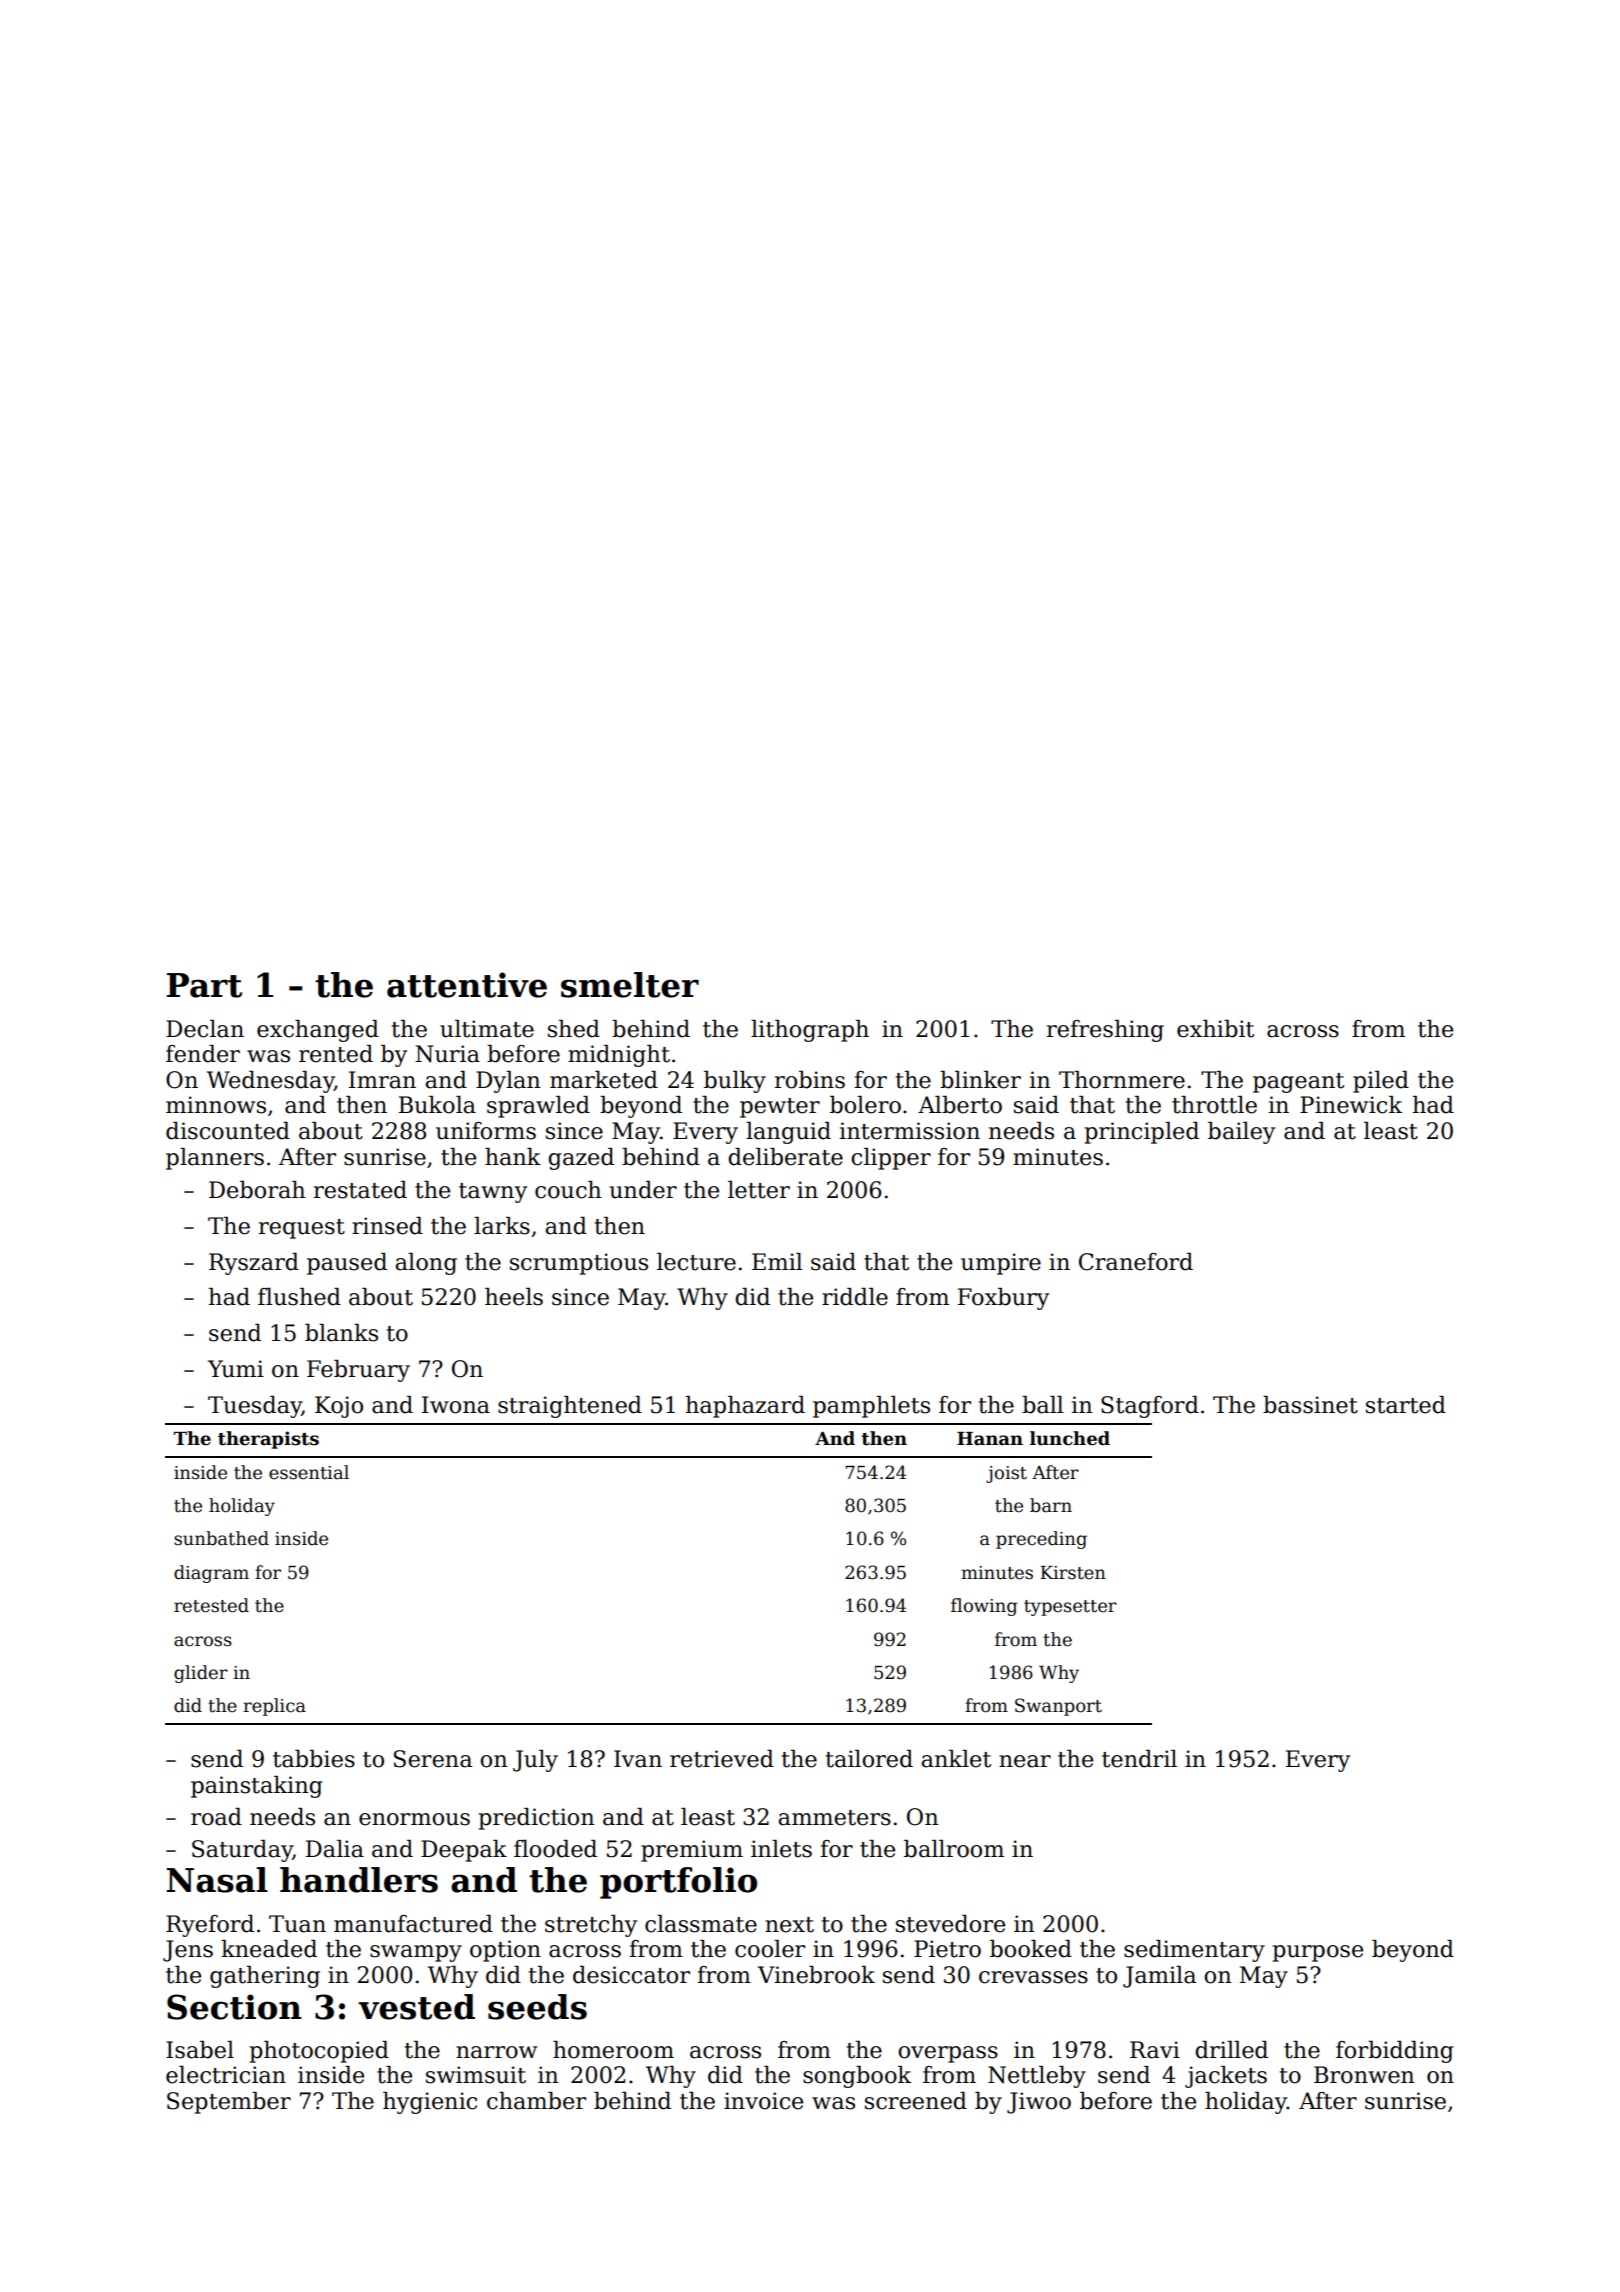 This image has width=1620, height=2292. I want to click on flowing, so click(984, 1607).
